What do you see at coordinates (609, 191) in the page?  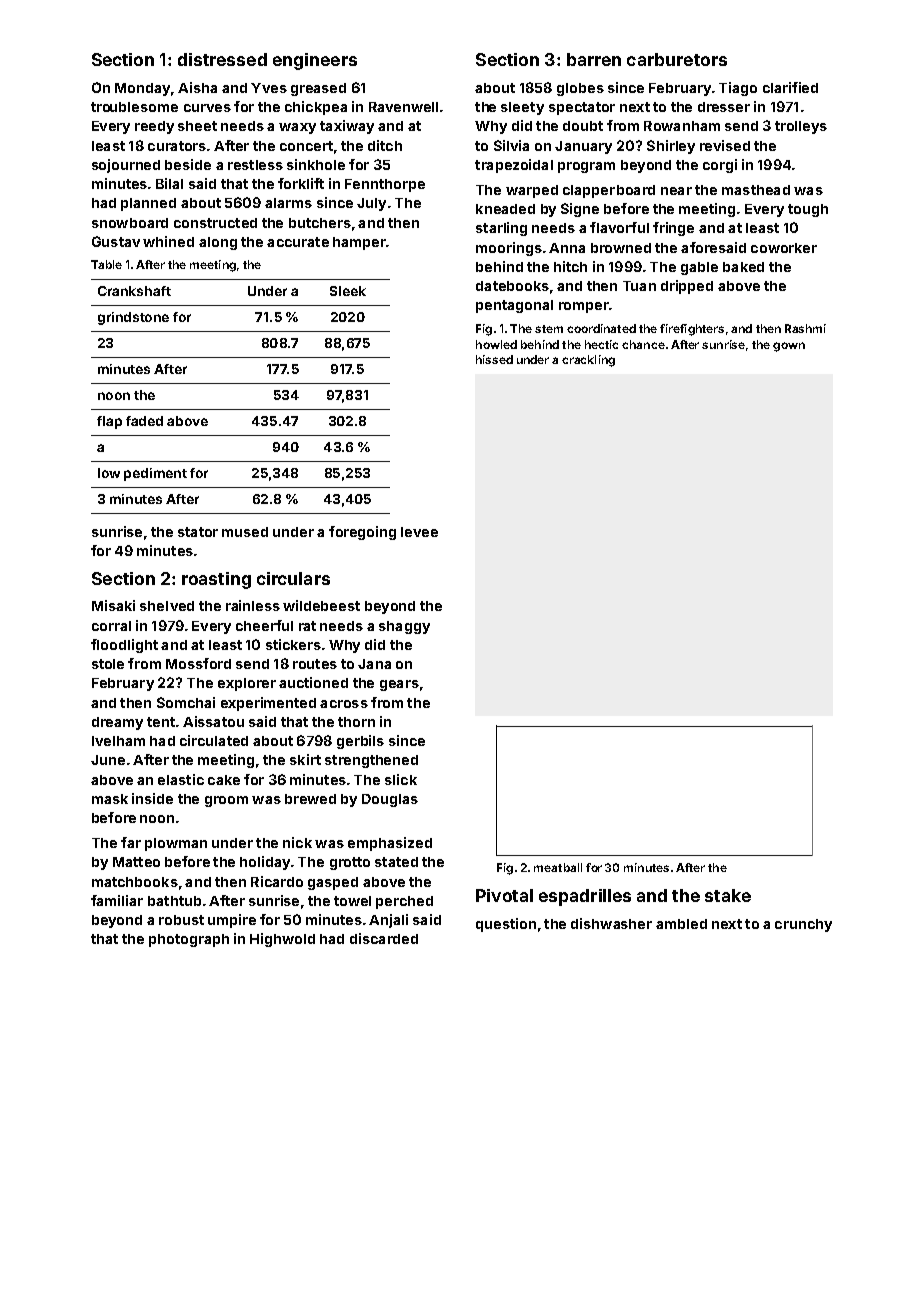 I see `clapperboard` at bounding box center [609, 191].
